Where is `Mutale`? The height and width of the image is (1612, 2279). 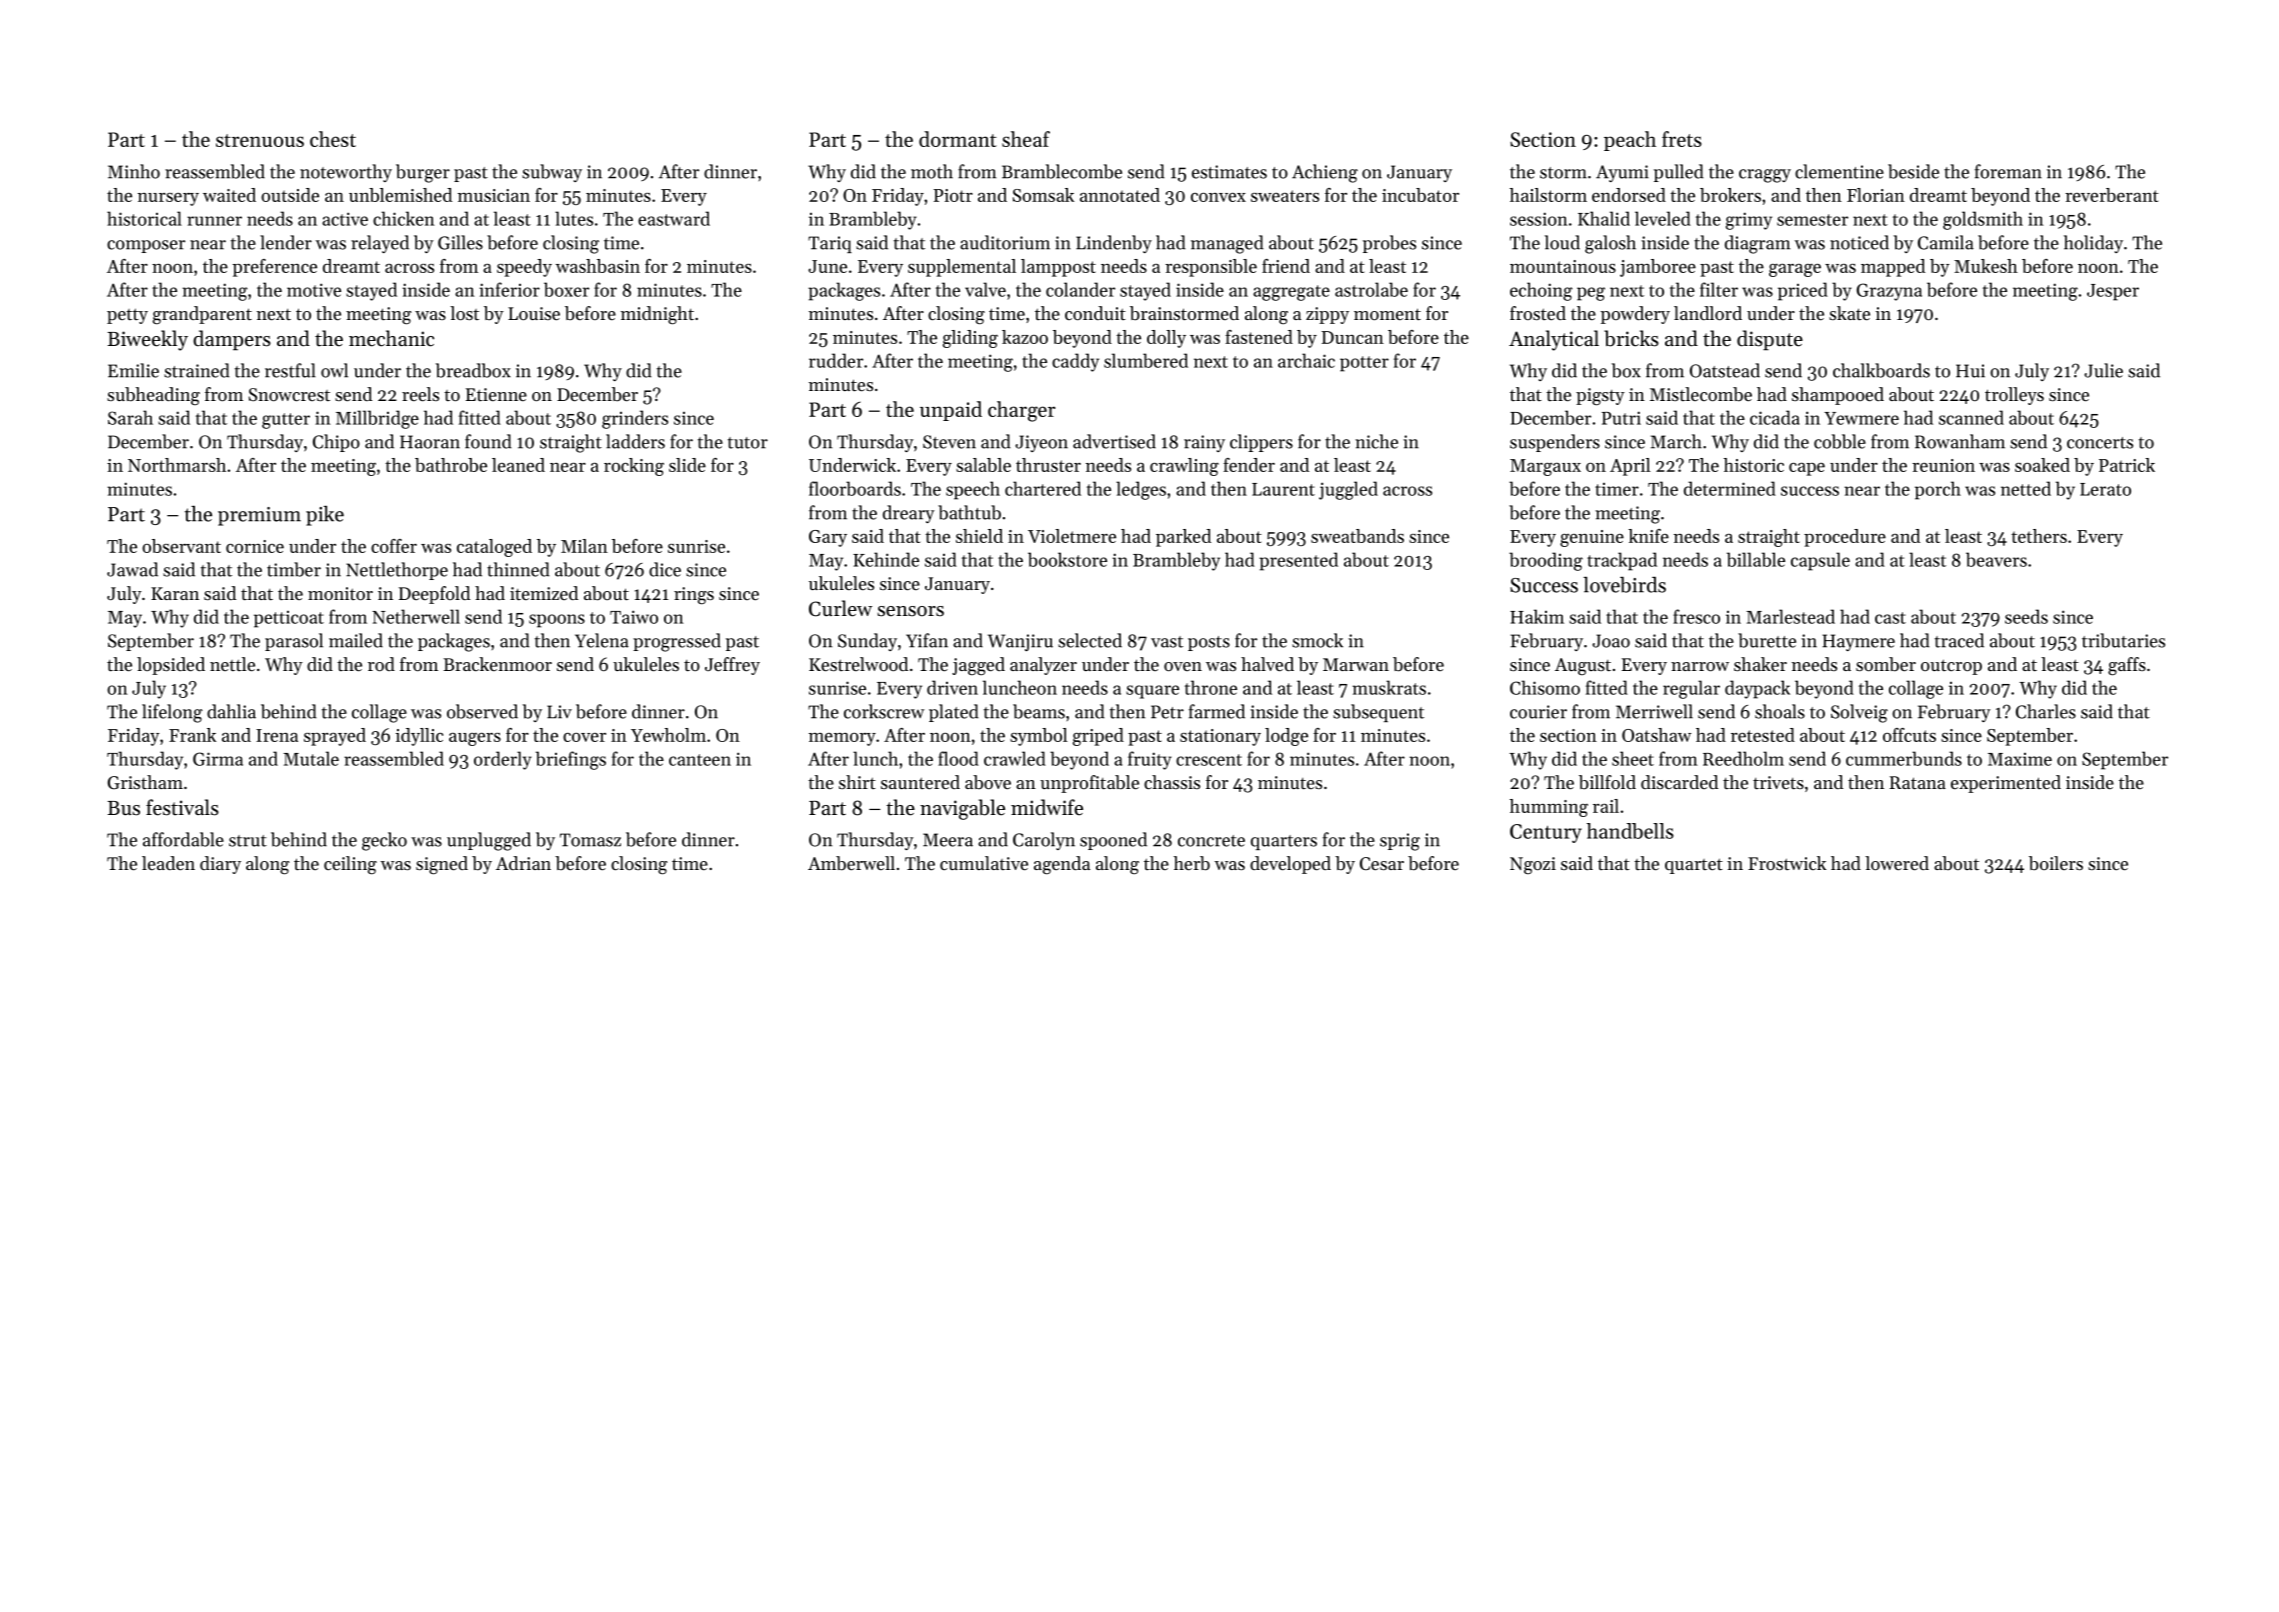 Mutale is located at coordinates (311, 758).
